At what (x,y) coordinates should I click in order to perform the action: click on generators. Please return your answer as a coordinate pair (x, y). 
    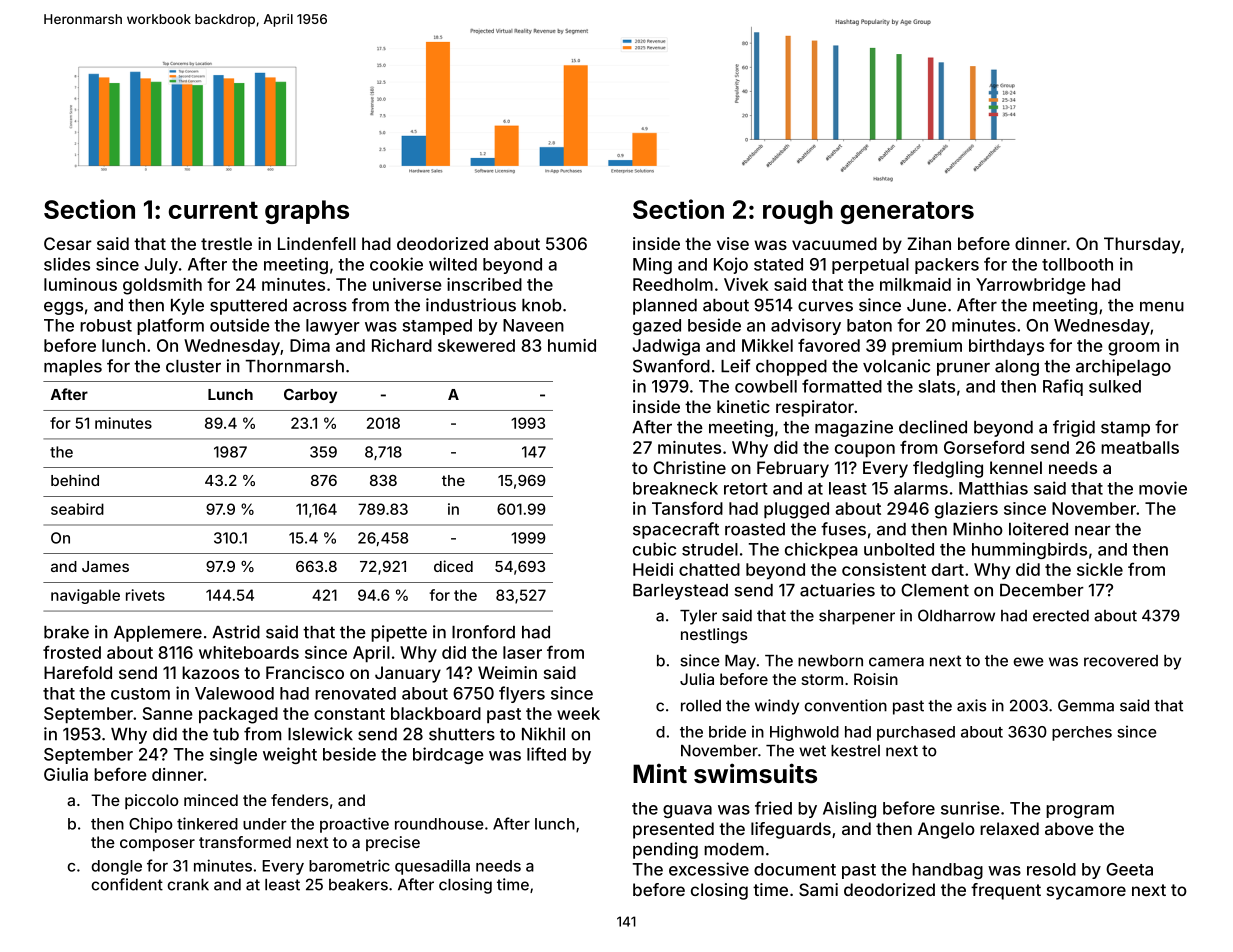
    Looking at the image, I should click on (907, 212).
